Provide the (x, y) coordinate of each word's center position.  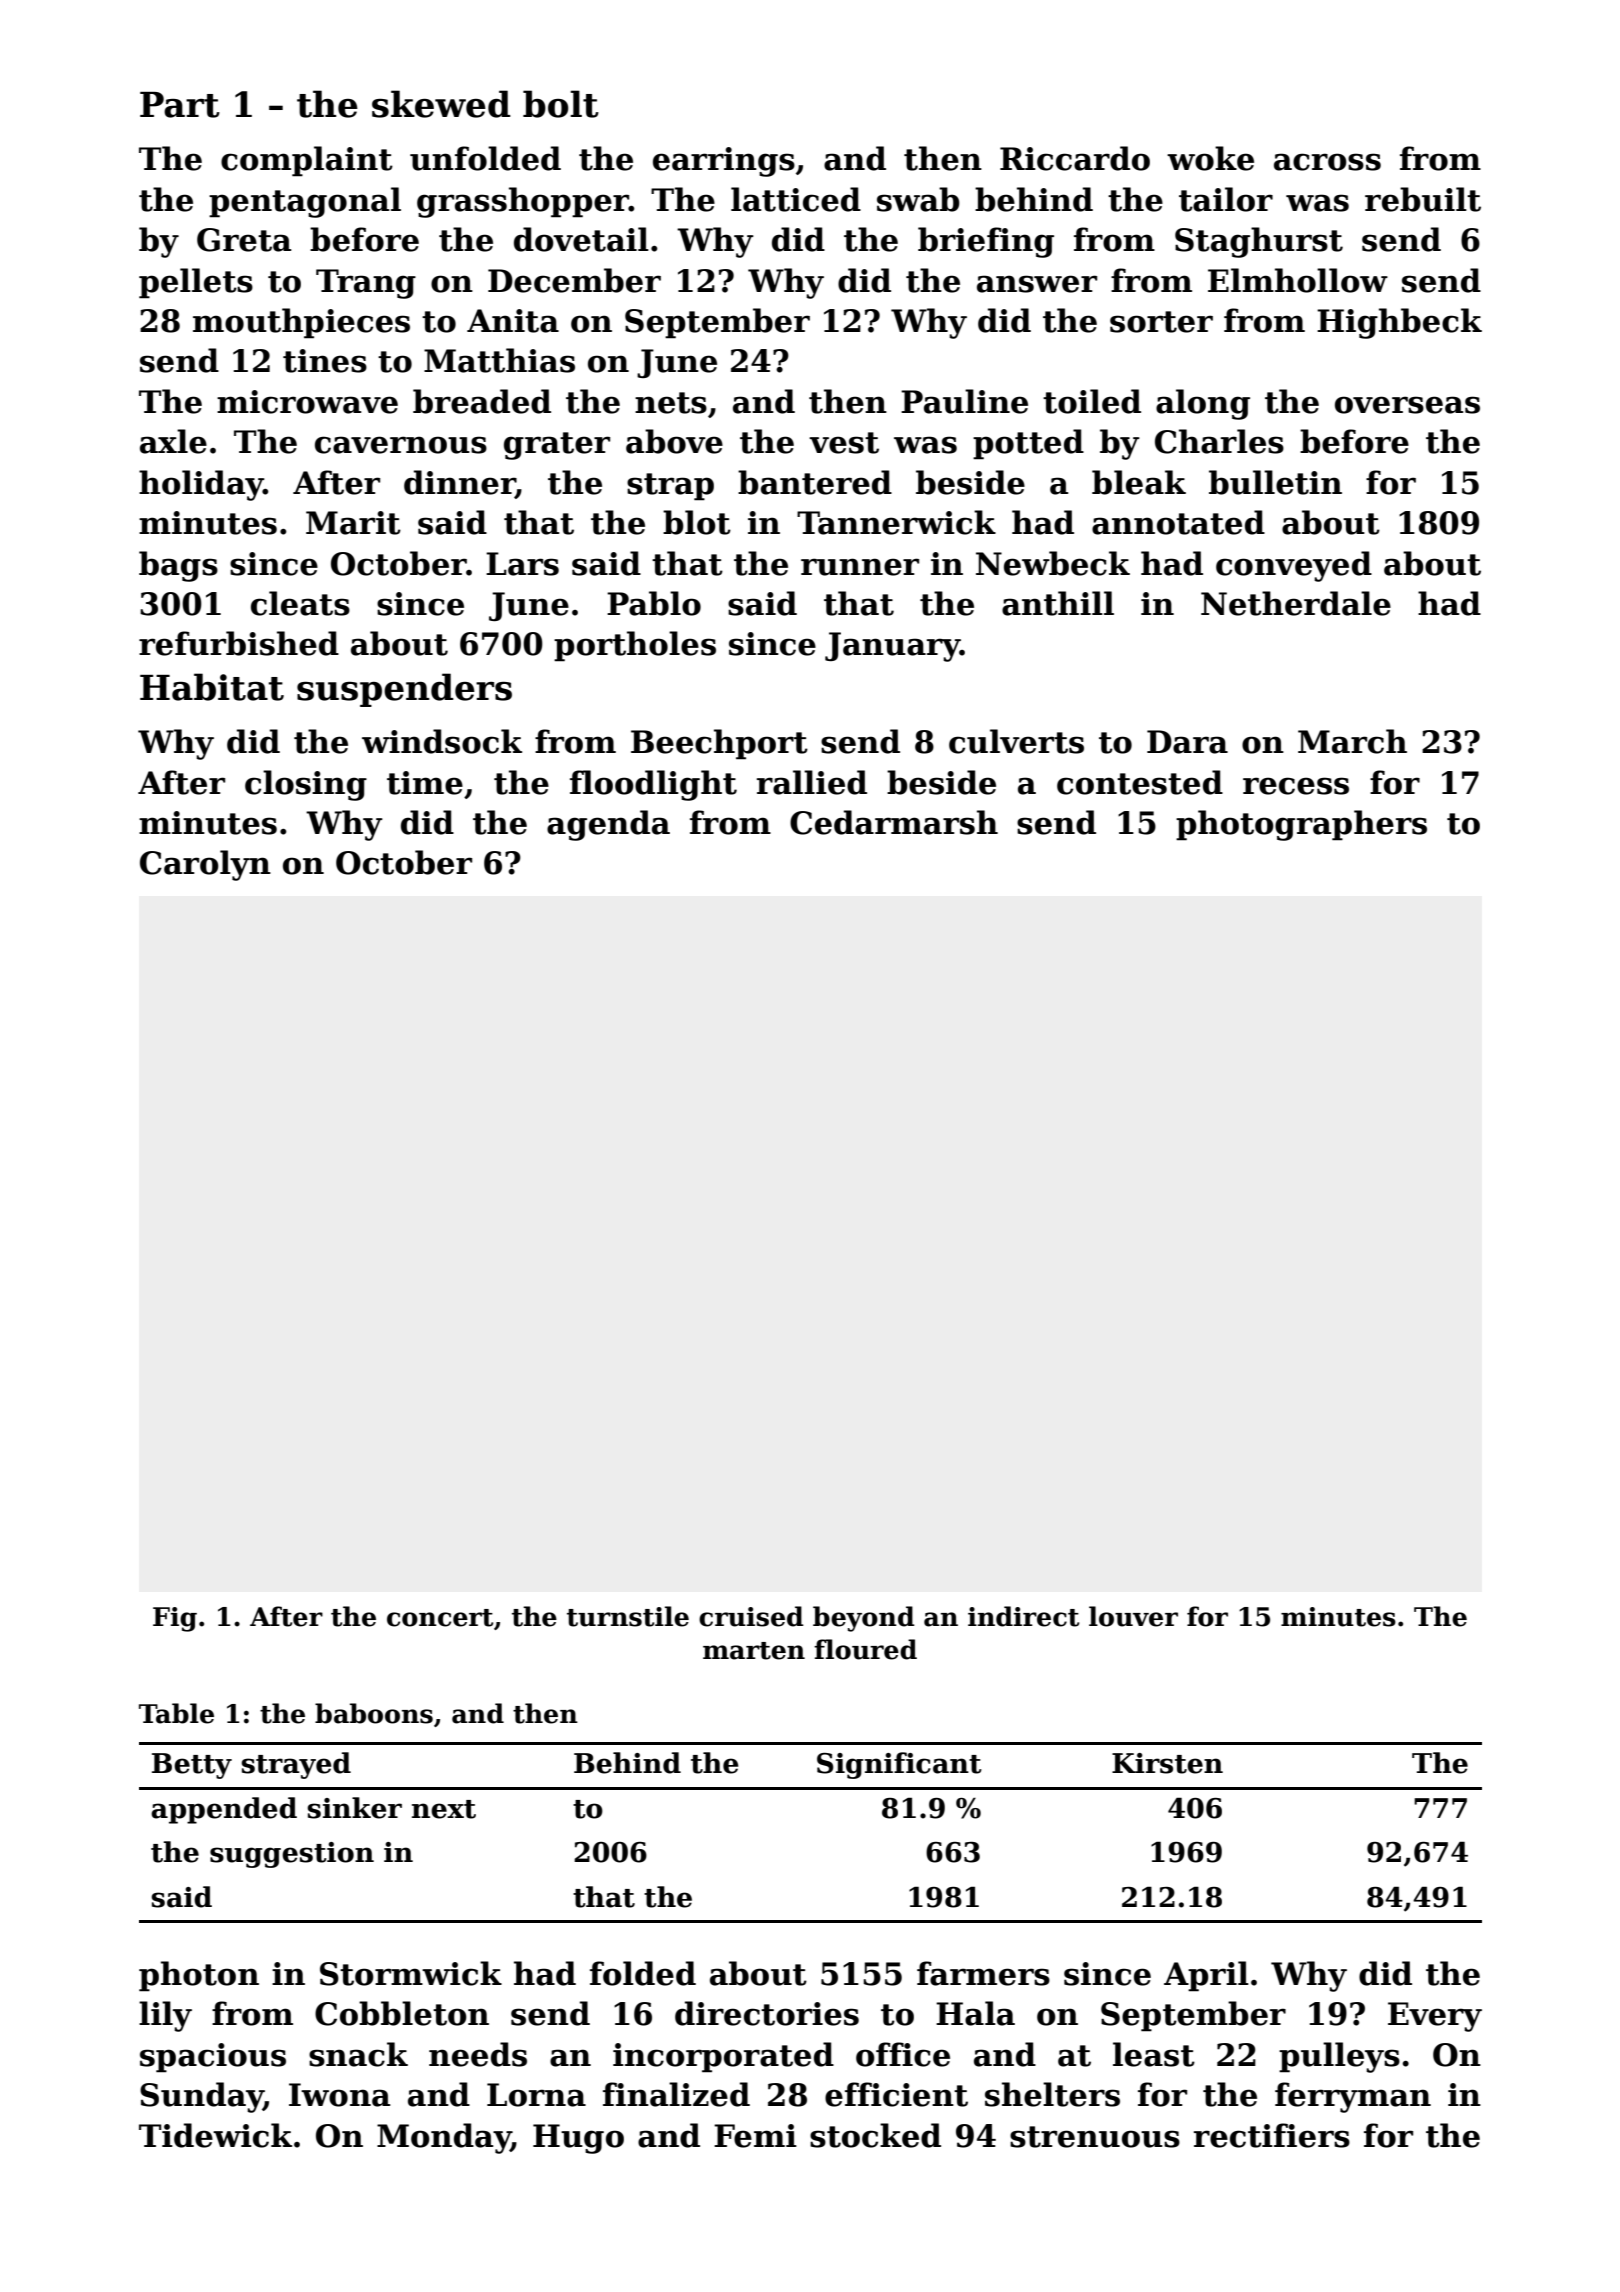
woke (1210, 158)
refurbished (239, 643)
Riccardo (1075, 158)
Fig (175, 1619)
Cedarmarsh (894, 822)
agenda (608, 825)
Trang (366, 284)
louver (1133, 1616)
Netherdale (1296, 603)
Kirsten (1167, 1763)
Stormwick (411, 1973)
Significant (899, 1765)
